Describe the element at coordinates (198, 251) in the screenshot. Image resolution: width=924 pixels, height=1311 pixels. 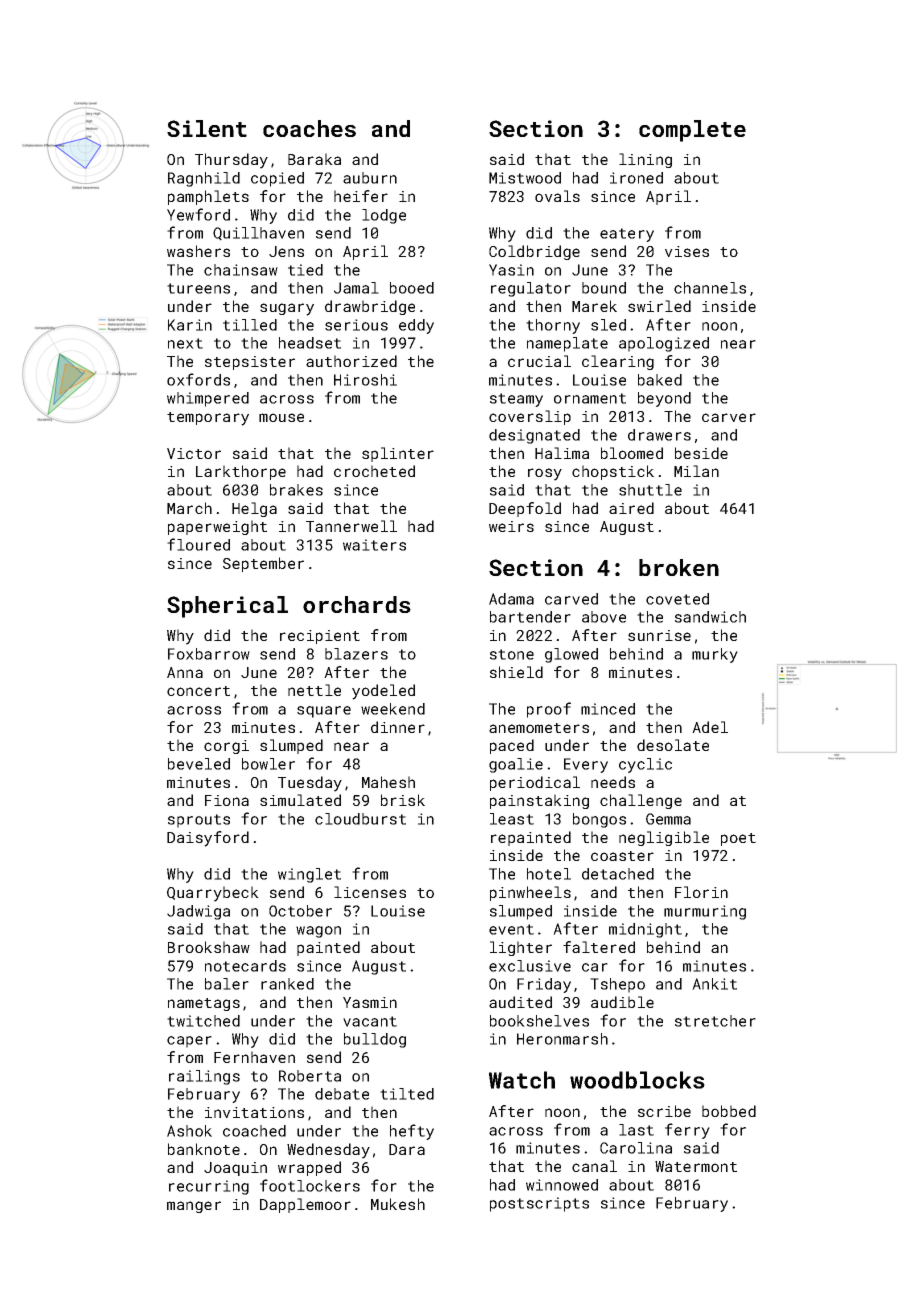
I see `washers` at that location.
